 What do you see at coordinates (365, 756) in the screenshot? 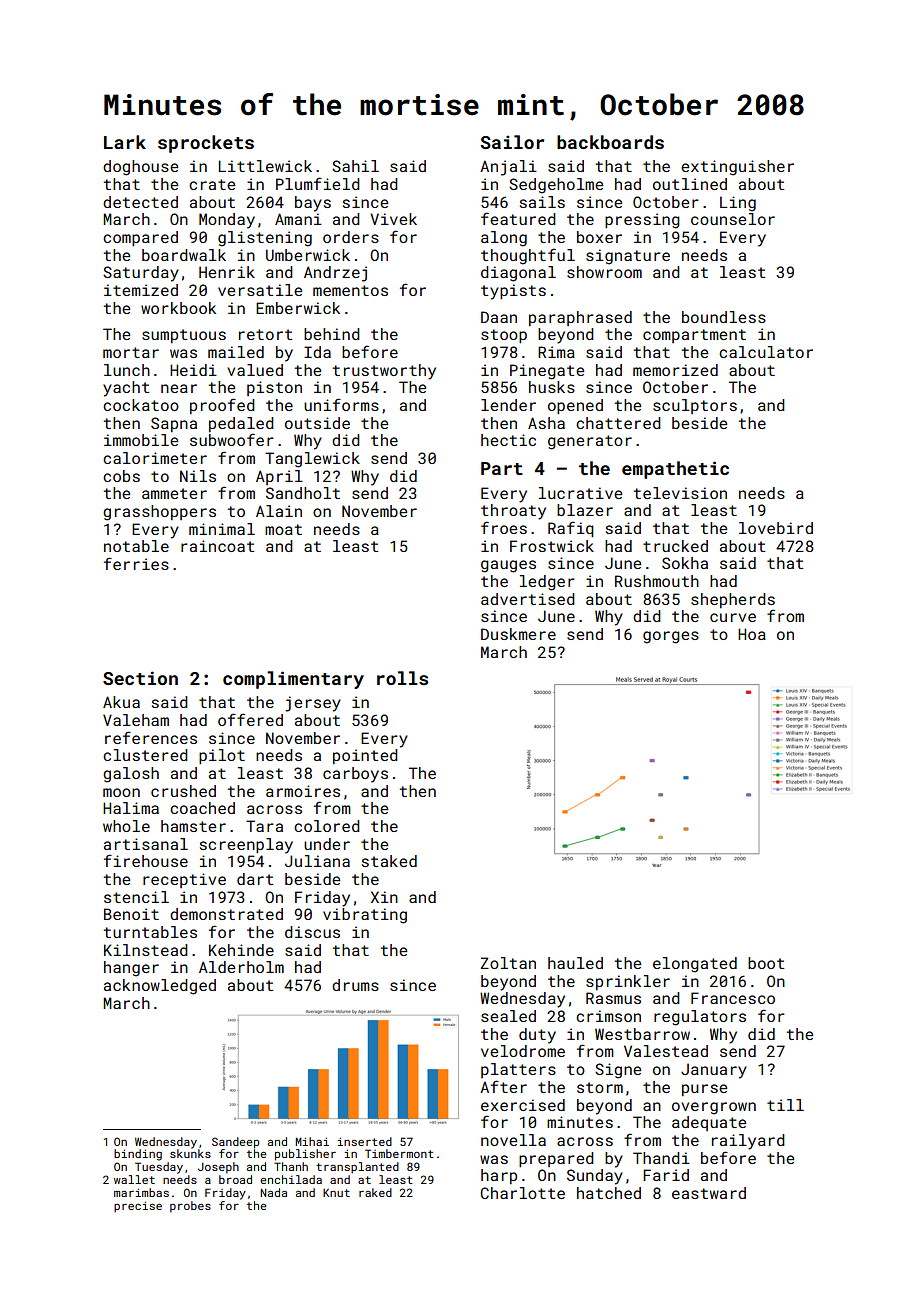
I see `pointed` at bounding box center [365, 756].
